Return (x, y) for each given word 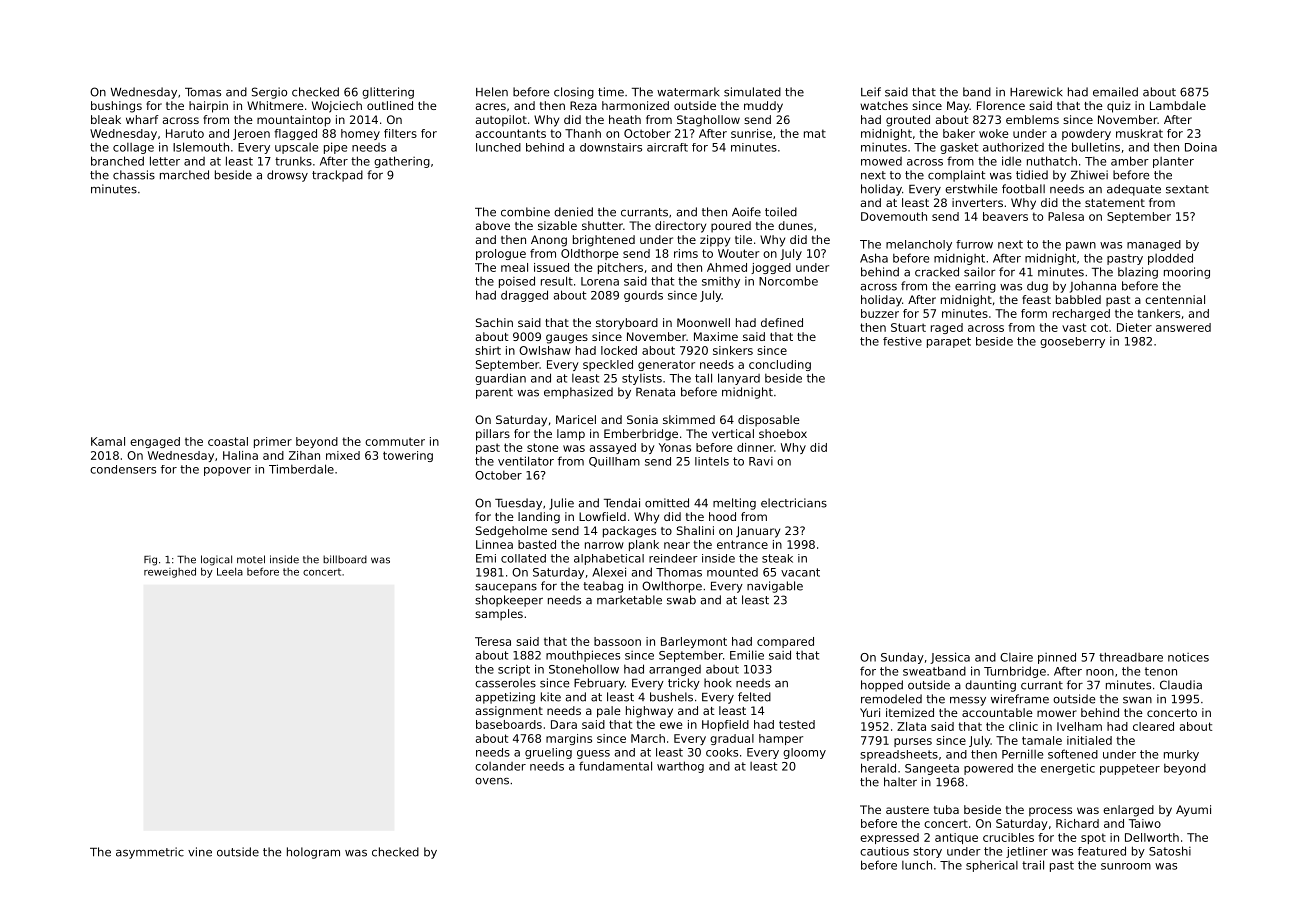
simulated (752, 92)
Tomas (203, 92)
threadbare (1131, 657)
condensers (123, 469)
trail (1033, 865)
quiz (1119, 107)
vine (200, 852)
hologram (313, 853)
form (1034, 313)
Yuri (870, 712)
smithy (721, 282)
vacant (800, 572)
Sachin (494, 322)
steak (777, 558)
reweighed (170, 573)
